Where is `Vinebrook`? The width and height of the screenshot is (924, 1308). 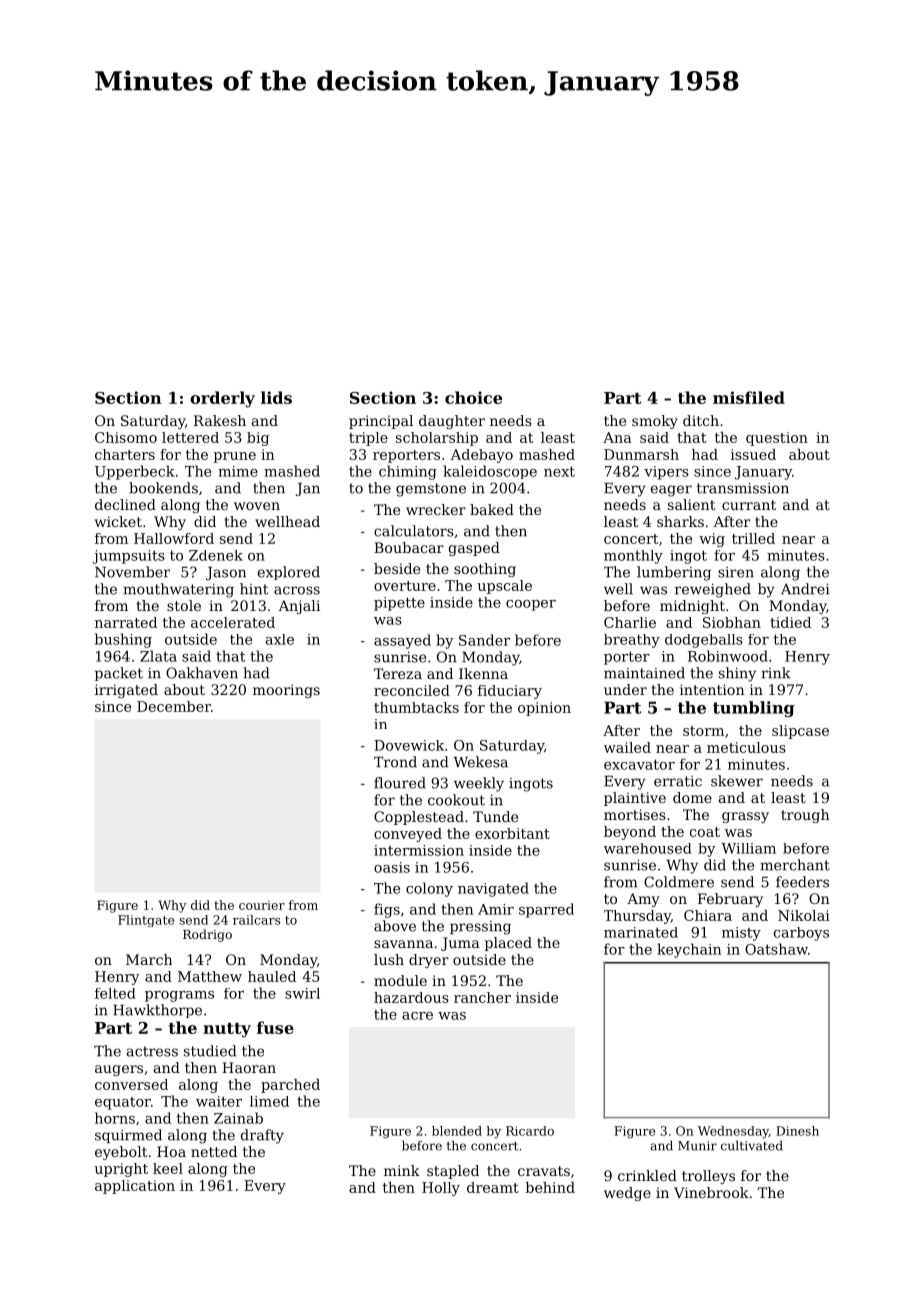
Vinebrook is located at coordinates (711, 1192).
